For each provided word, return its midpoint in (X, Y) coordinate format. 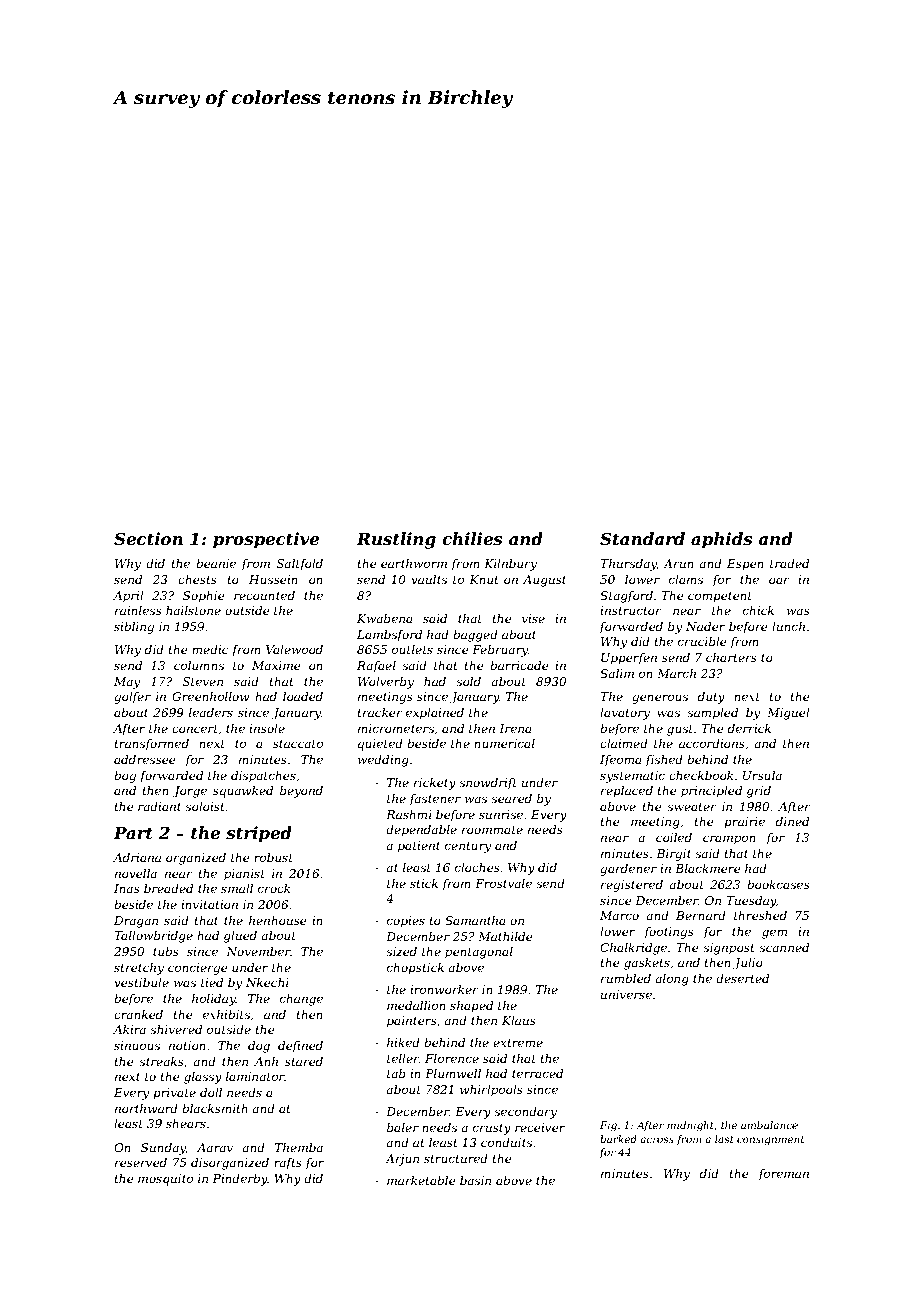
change (301, 1000)
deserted (742, 978)
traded (789, 563)
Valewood (294, 649)
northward (146, 1108)
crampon (729, 840)
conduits (506, 1142)
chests (197, 579)
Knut (484, 579)
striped (259, 834)
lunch (788, 626)
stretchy (139, 969)
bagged (475, 636)
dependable (421, 831)
